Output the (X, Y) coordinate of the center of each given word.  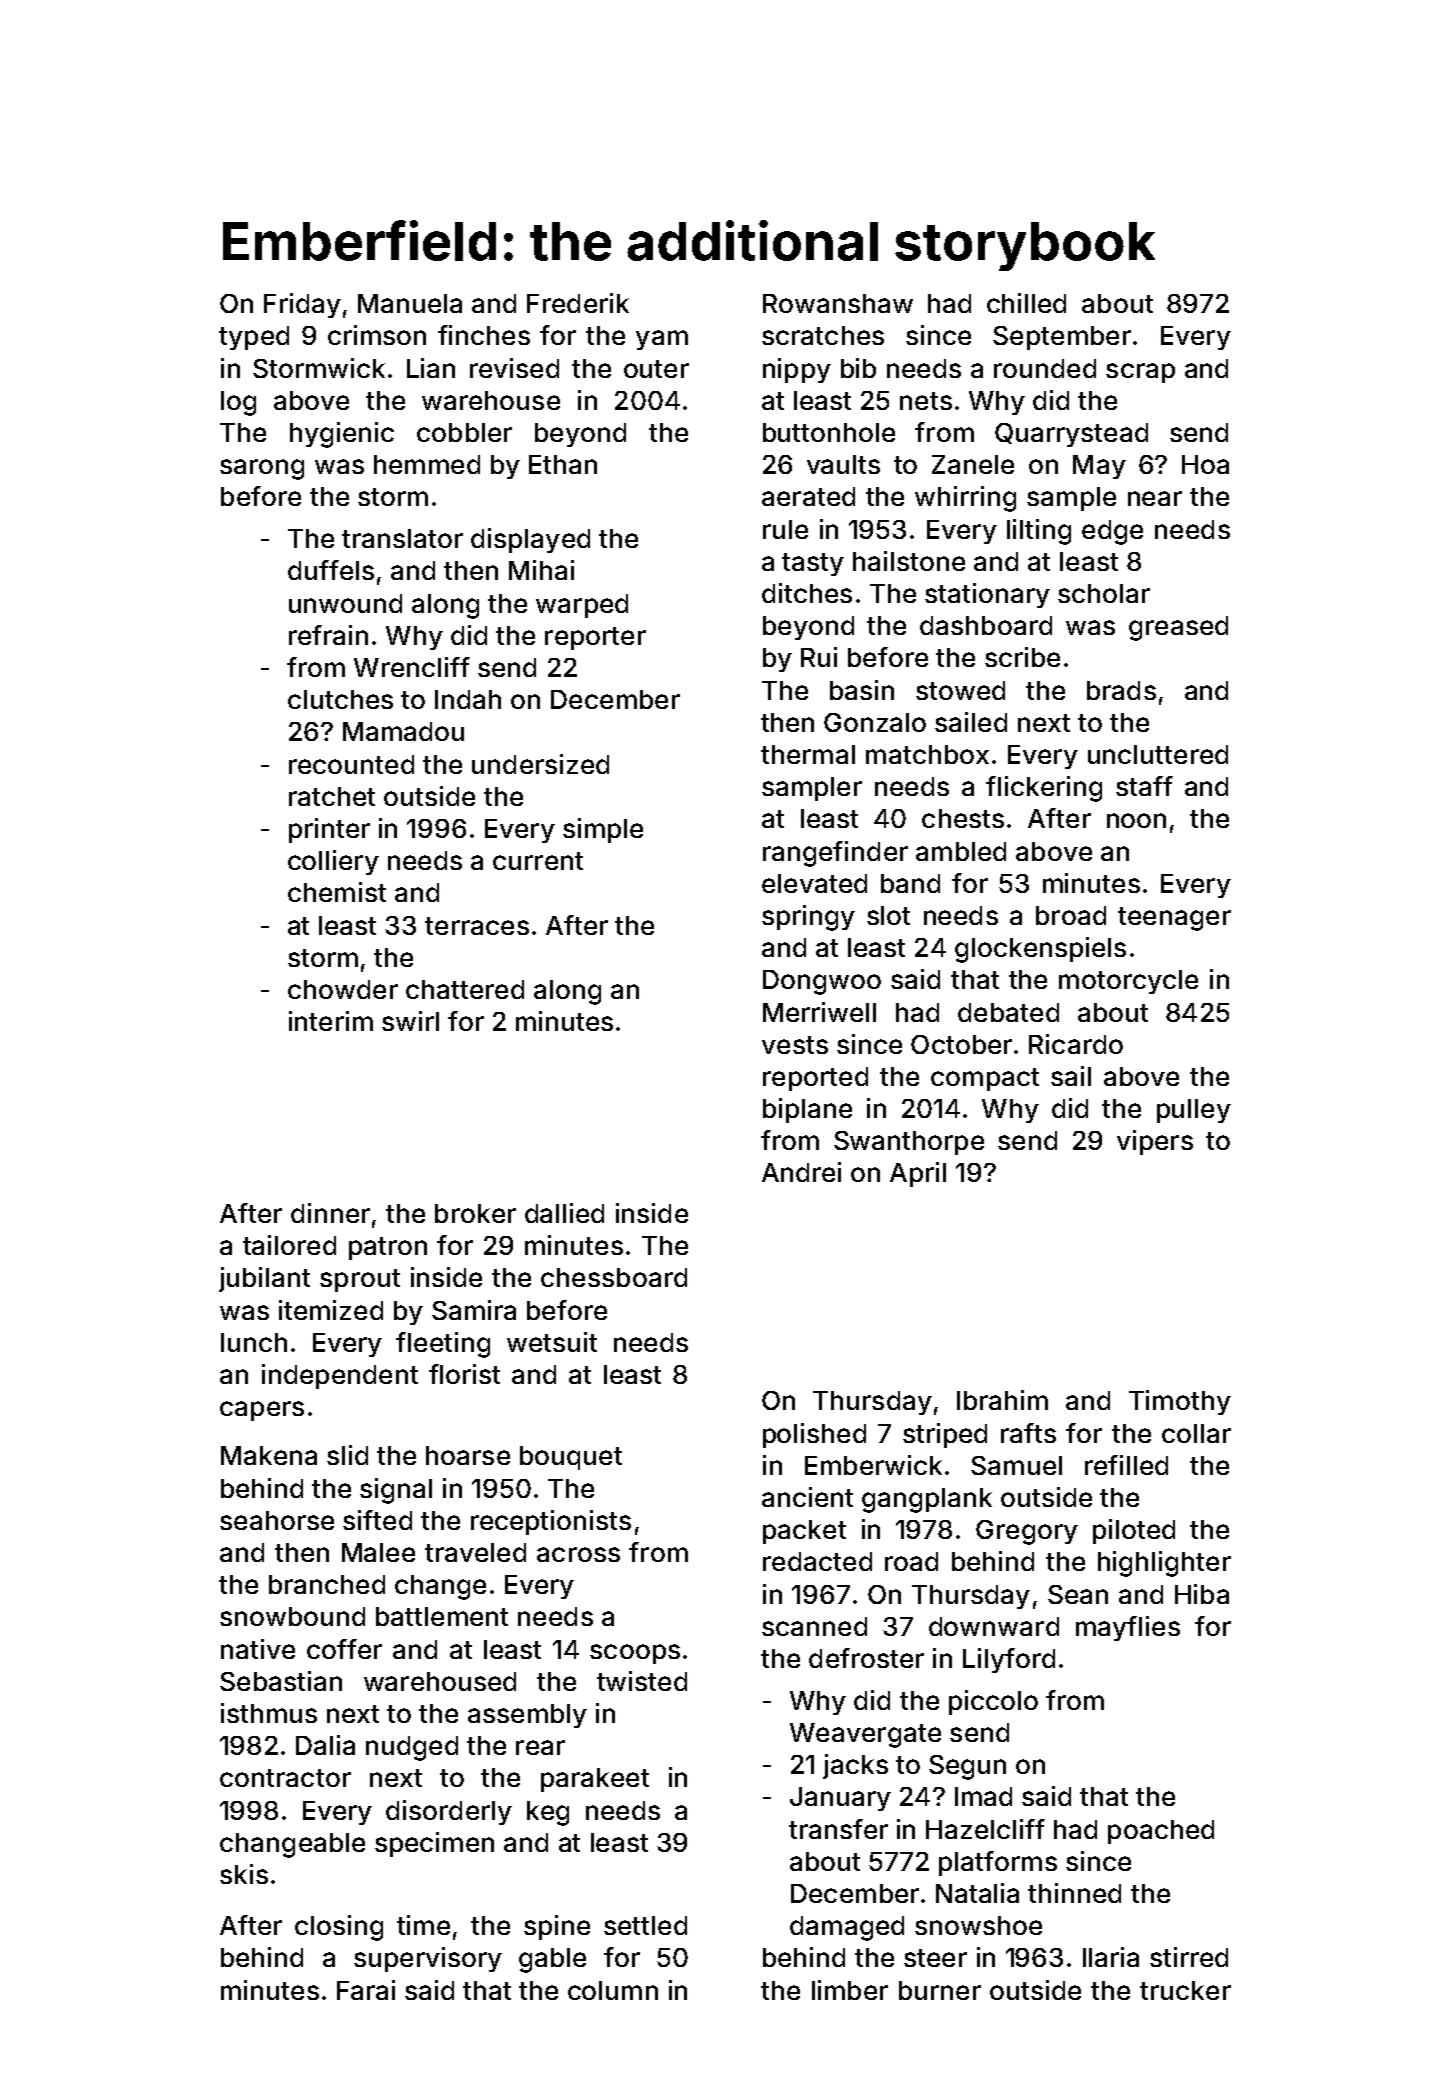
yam (662, 340)
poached (1161, 1832)
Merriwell (819, 1012)
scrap (1140, 373)
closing (339, 1928)
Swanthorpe (909, 1143)
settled (645, 1925)
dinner (330, 1213)
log (238, 403)
